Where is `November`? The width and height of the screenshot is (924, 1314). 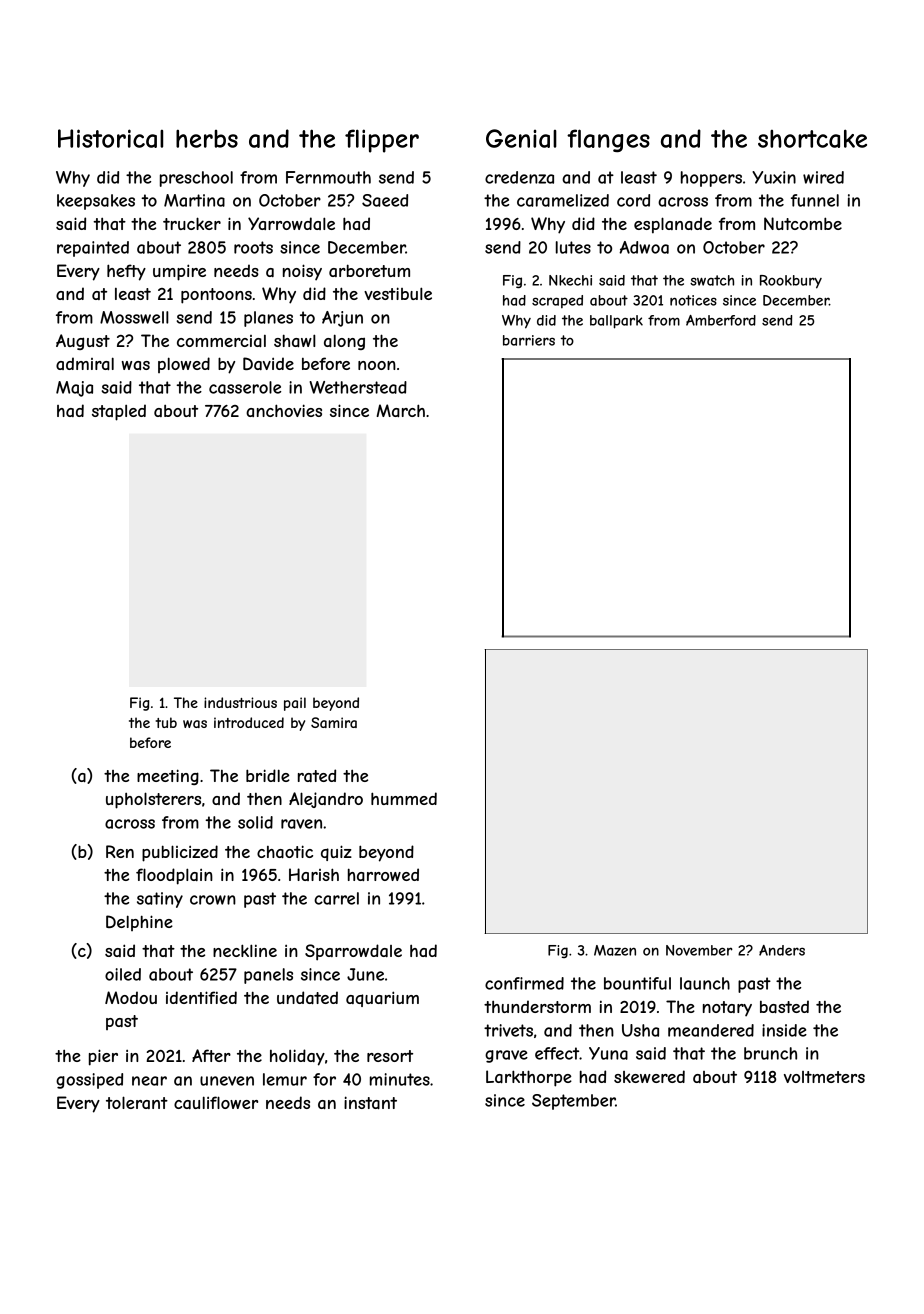 November is located at coordinates (699, 950).
